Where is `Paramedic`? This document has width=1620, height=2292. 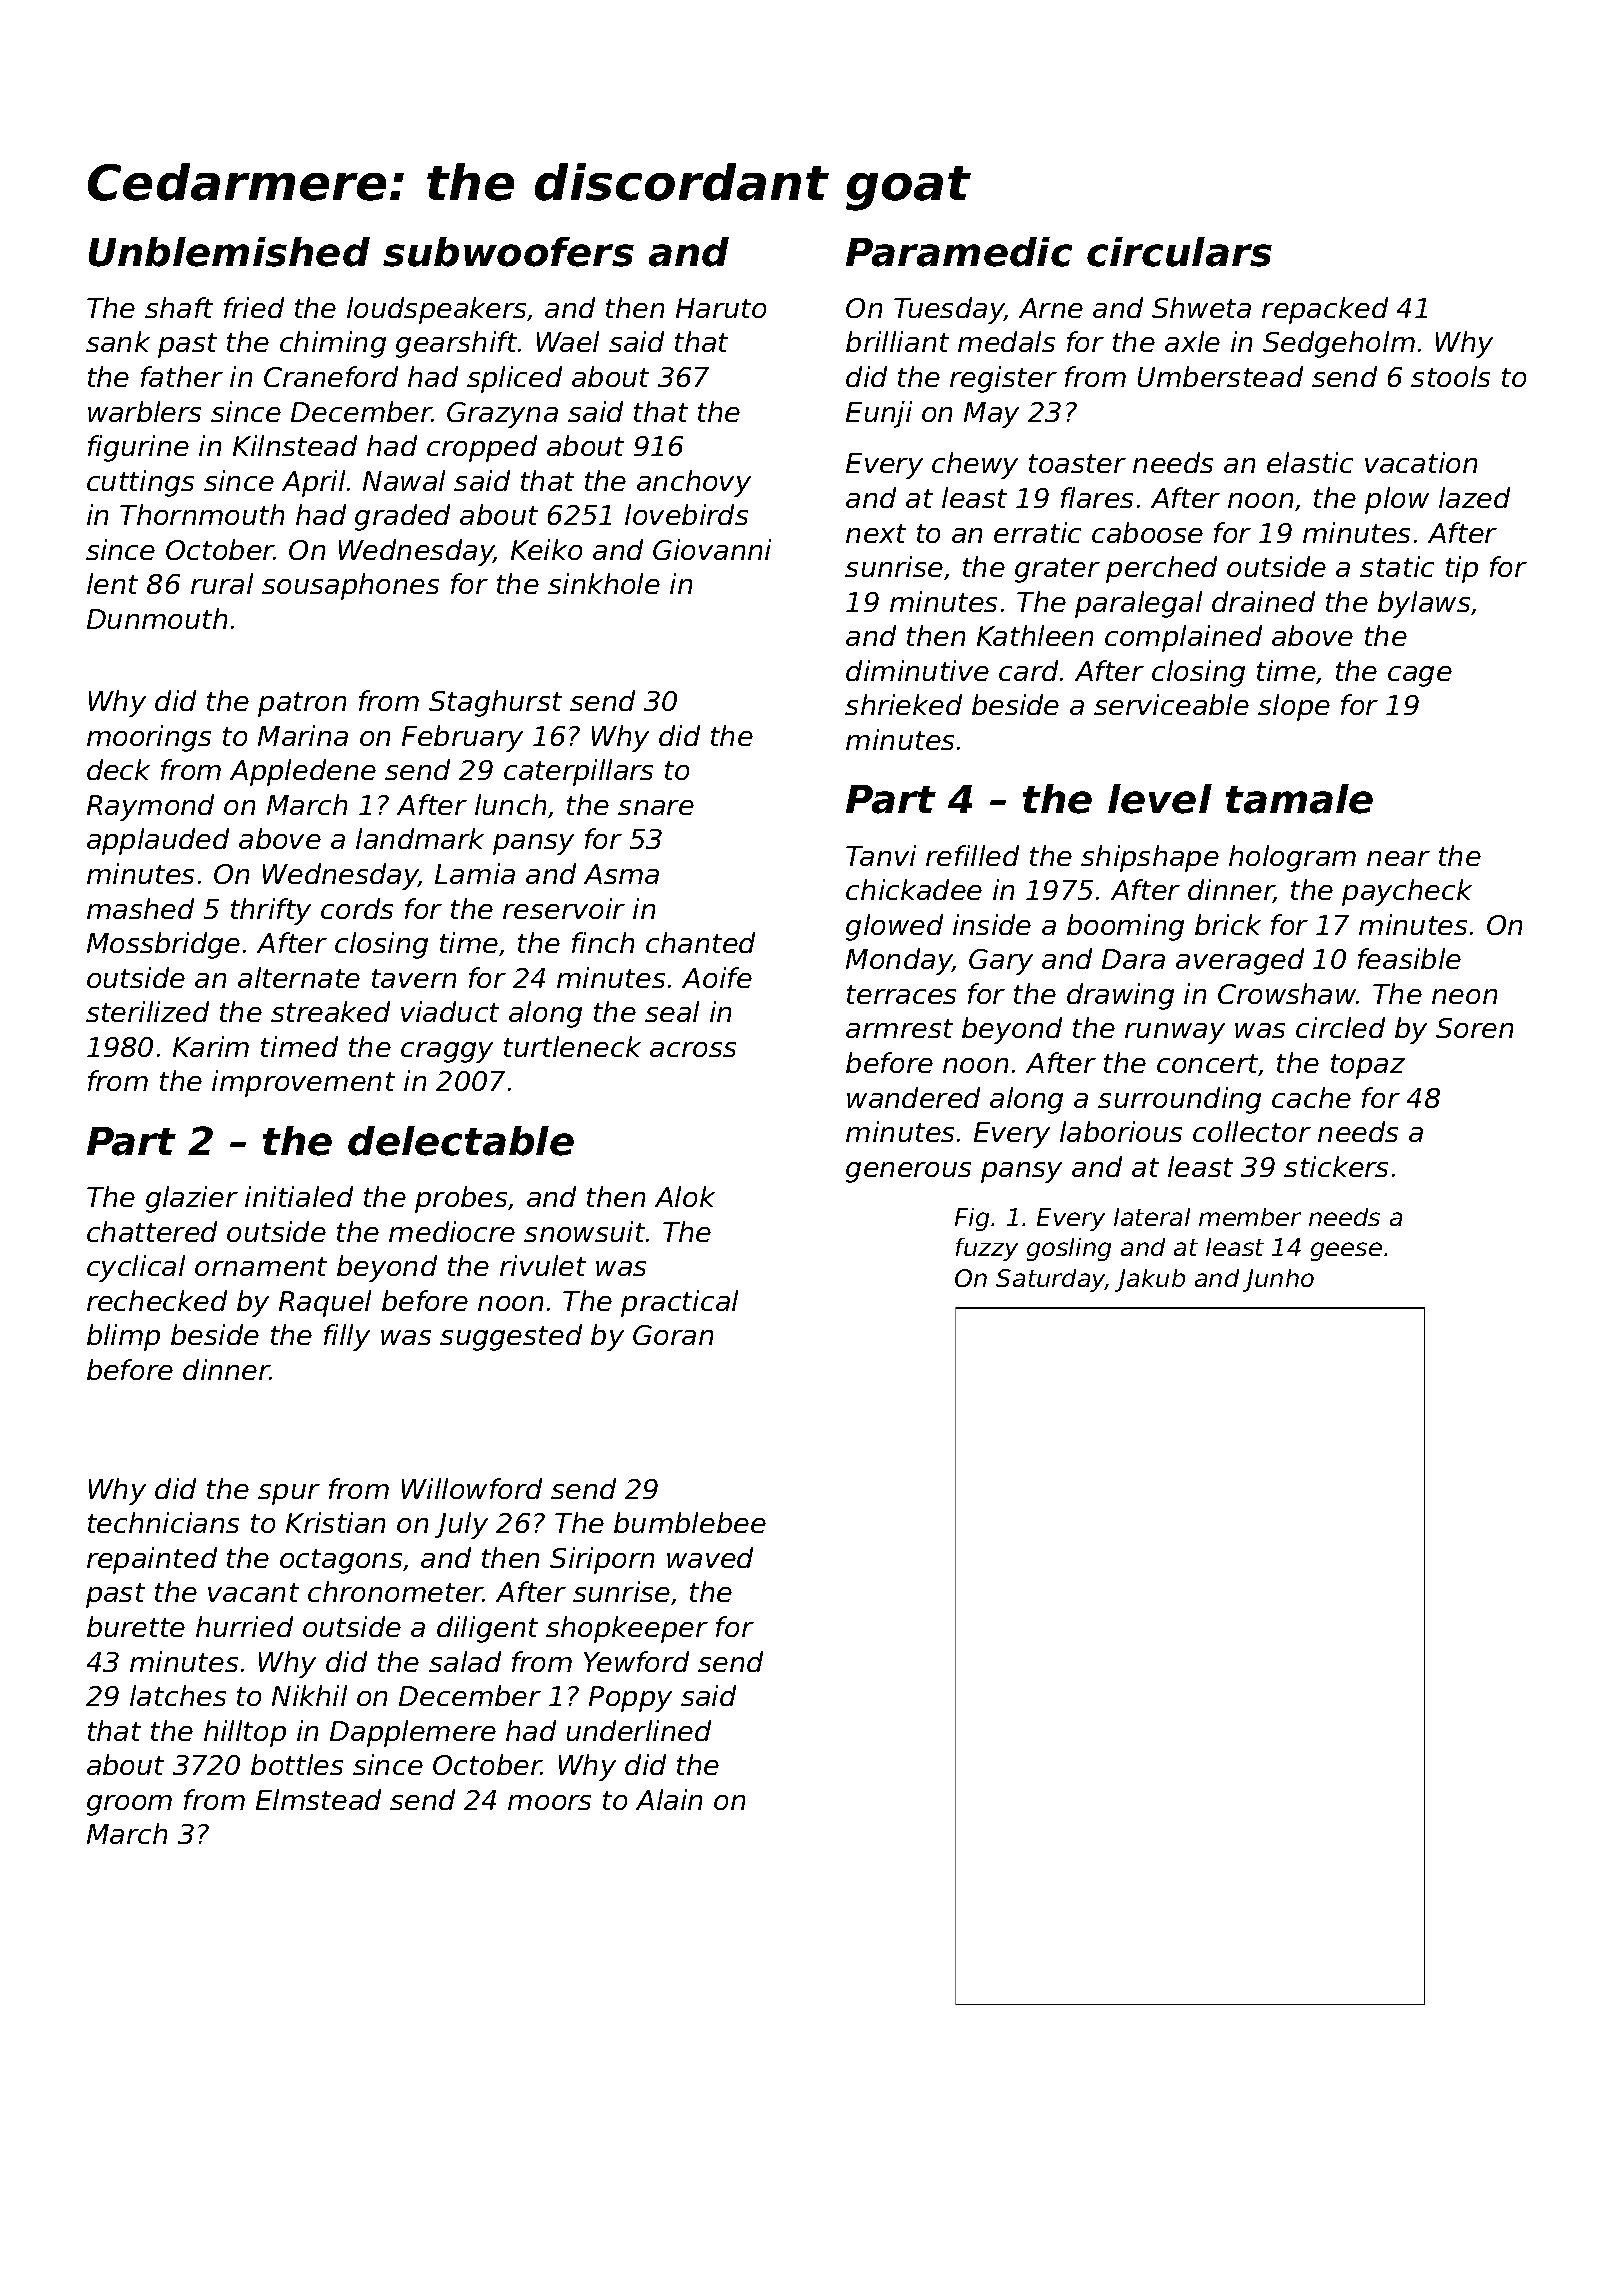
Paramedic is located at coordinates (959, 252).
